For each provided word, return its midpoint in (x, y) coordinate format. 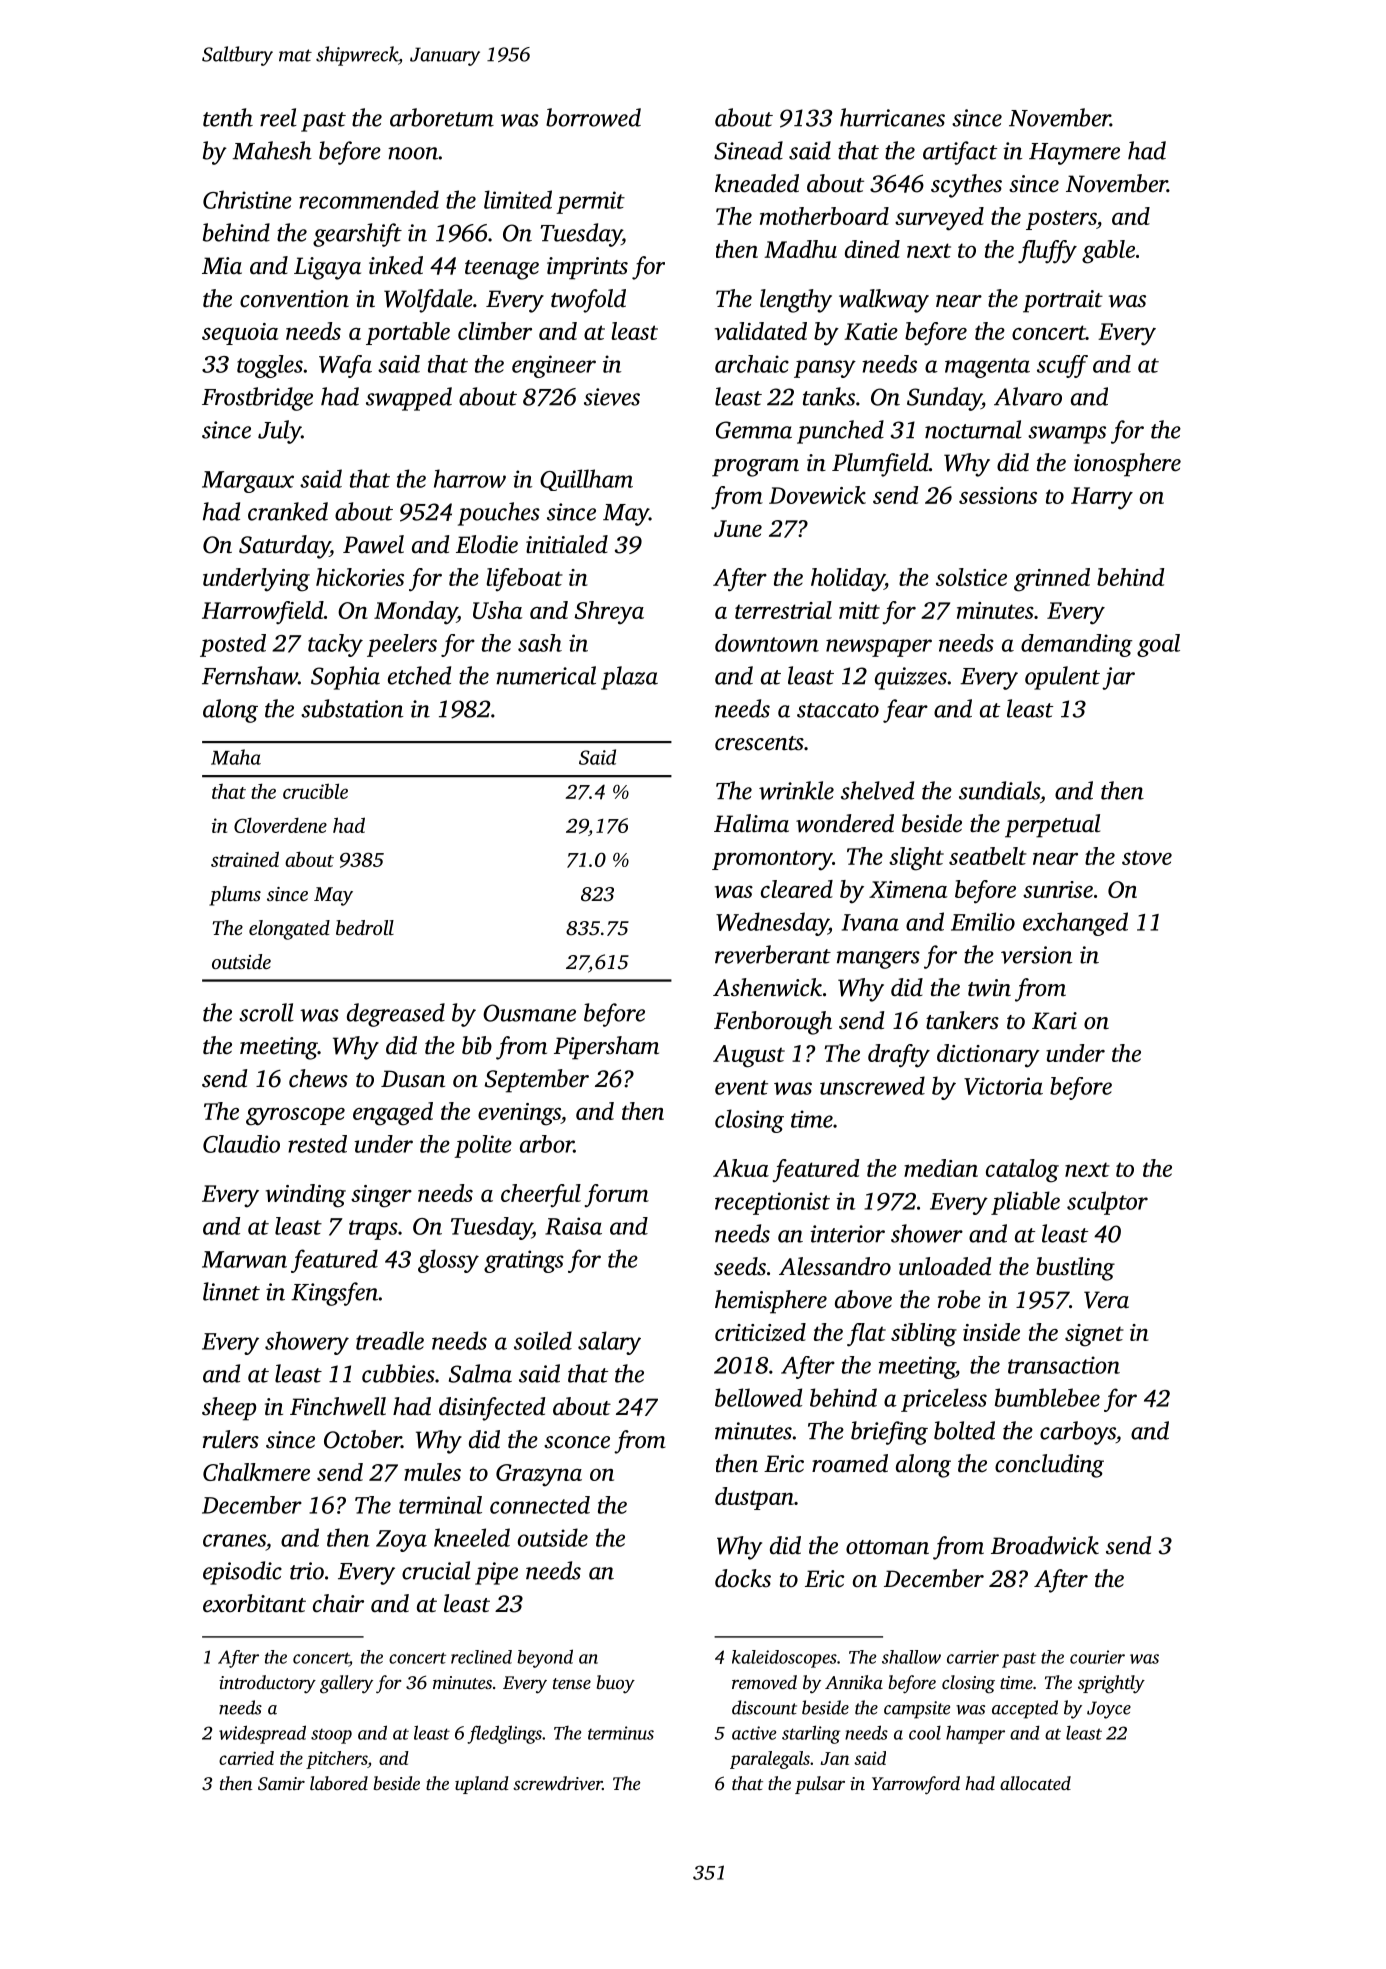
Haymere (1074, 154)
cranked (288, 511)
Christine (247, 199)
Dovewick (817, 495)
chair (338, 1603)
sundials (999, 790)
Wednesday (772, 924)
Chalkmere (256, 1472)
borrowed (593, 117)
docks (743, 1578)
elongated (289, 930)
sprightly (1111, 1684)
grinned (1052, 580)
